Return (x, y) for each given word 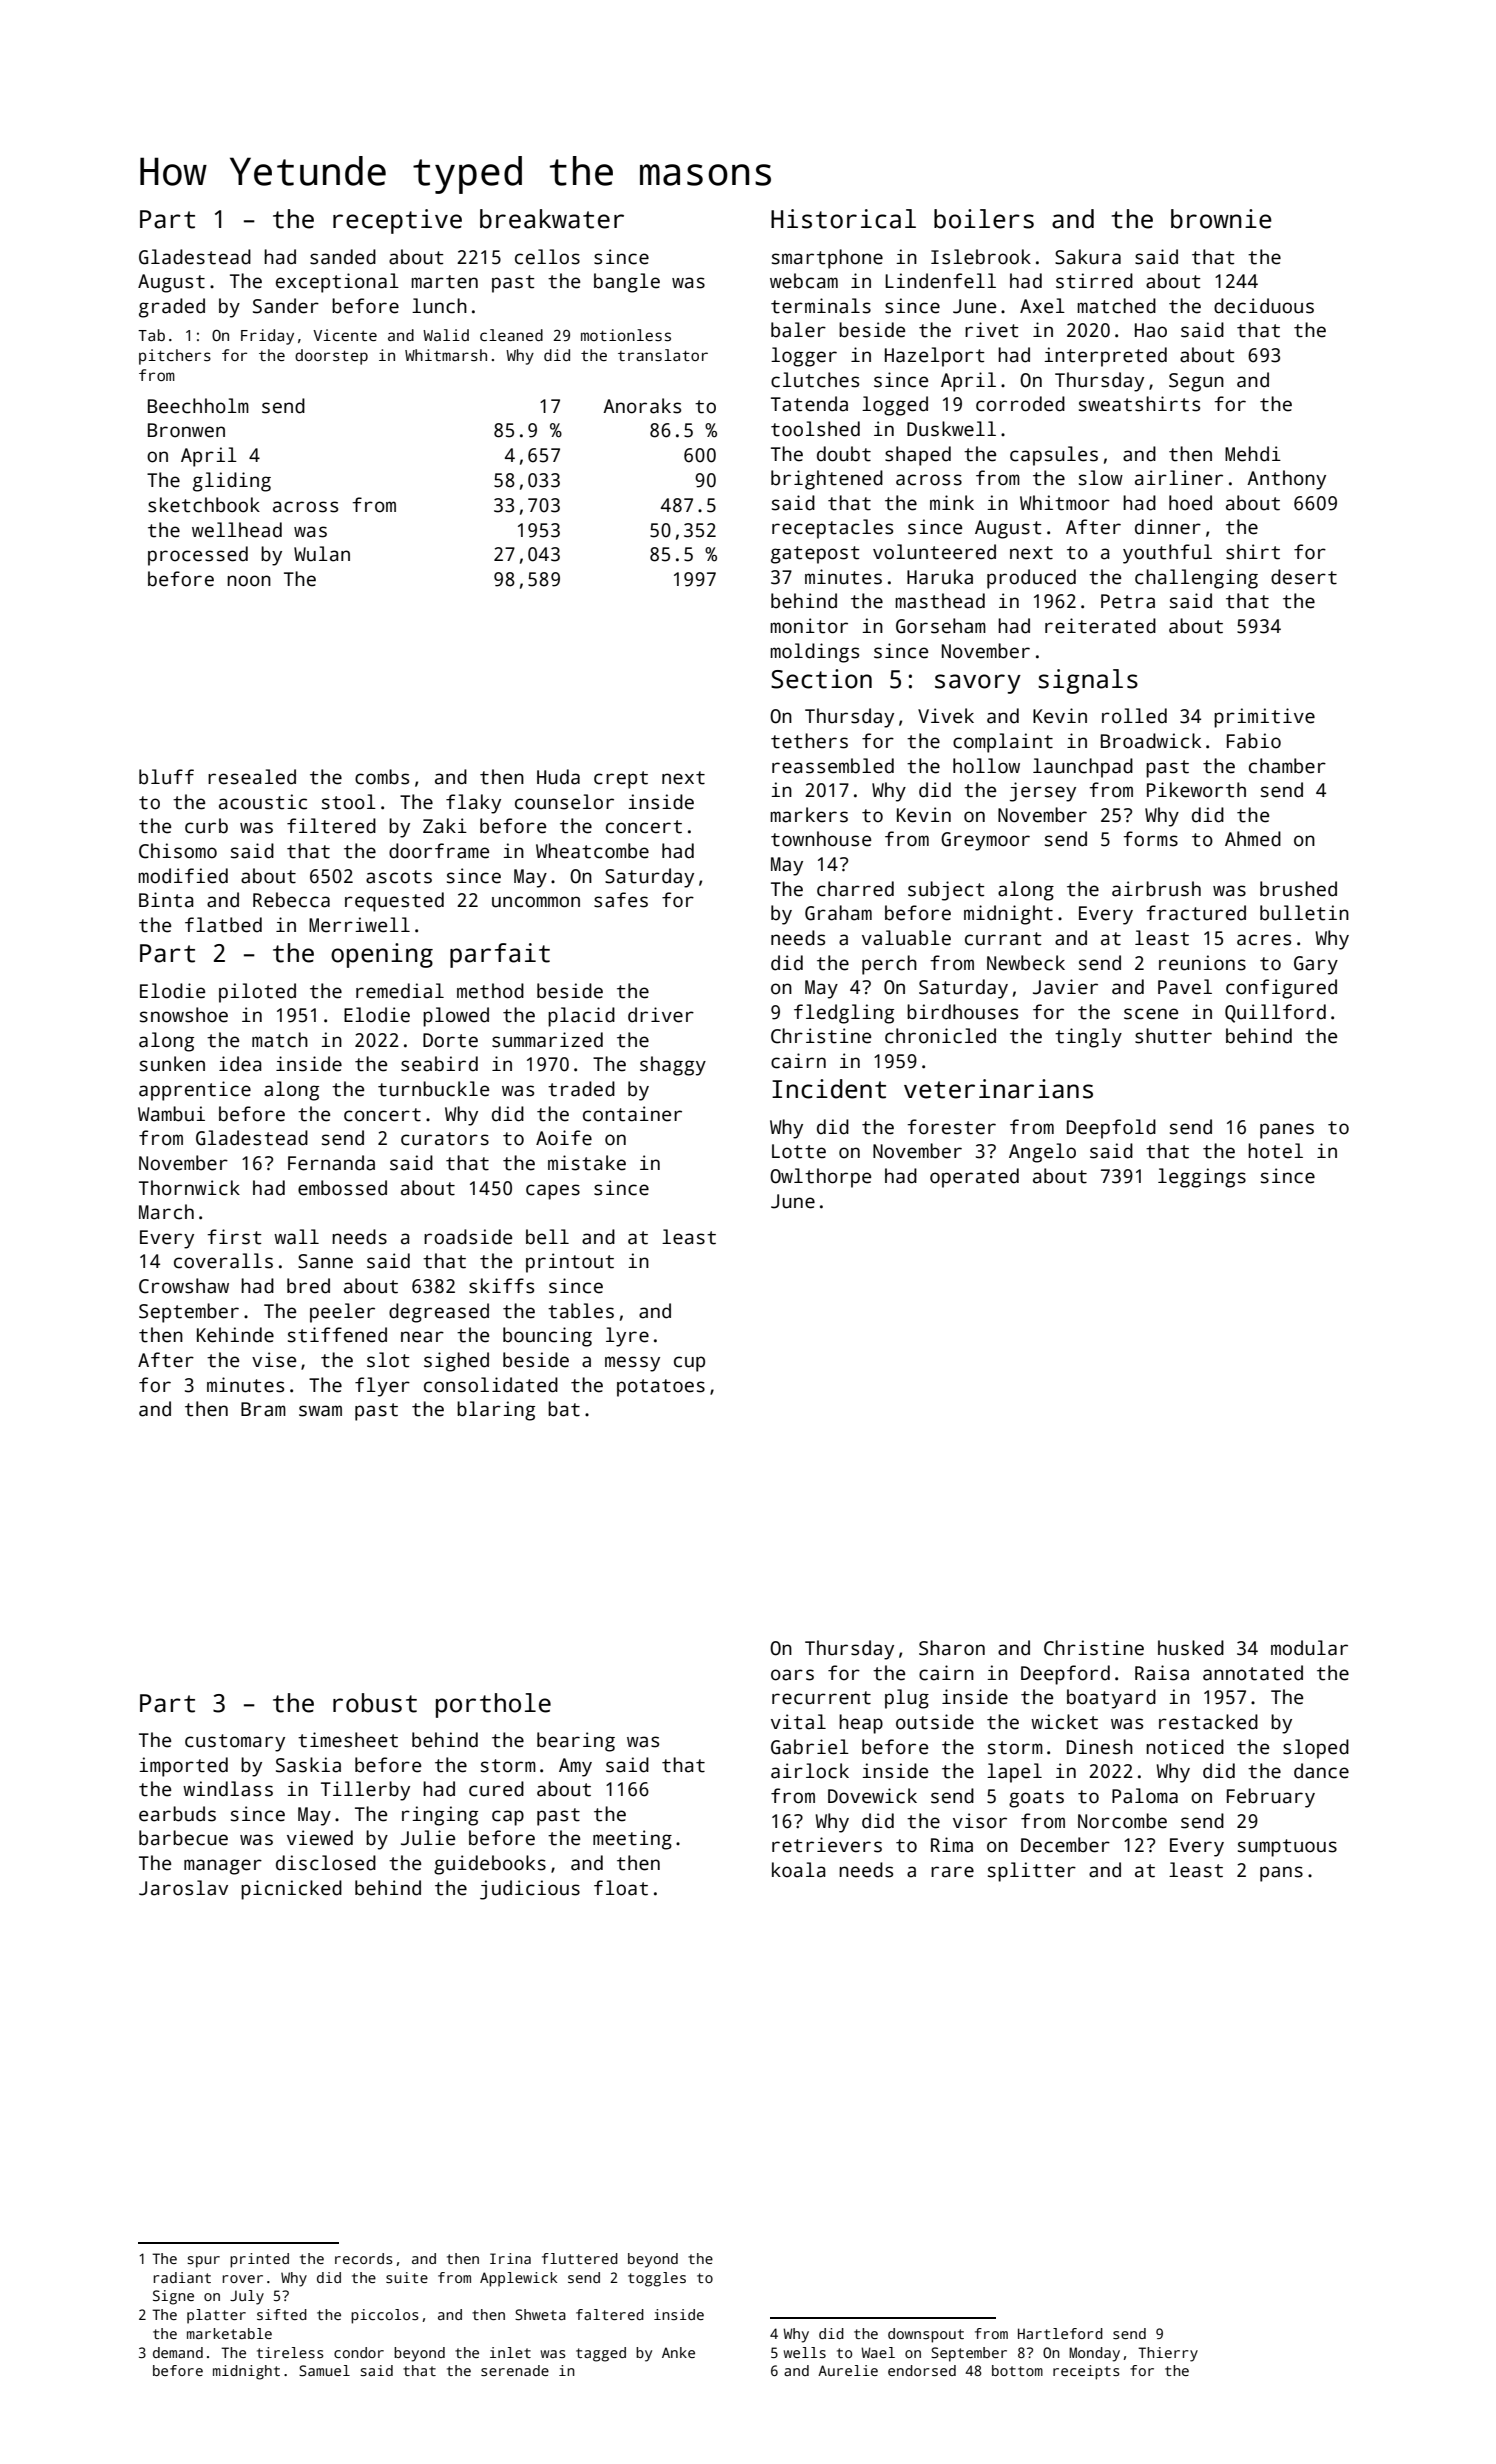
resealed (252, 777)
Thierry (1168, 2354)
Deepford (1065, 1675)
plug (907, 1699)
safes (621, 900)
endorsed (922, 2370)
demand (178, 2352)
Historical (843, 219)
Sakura (1088, 257)
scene (1151, 1014)
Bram (263, 1409)
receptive (397, 221)
